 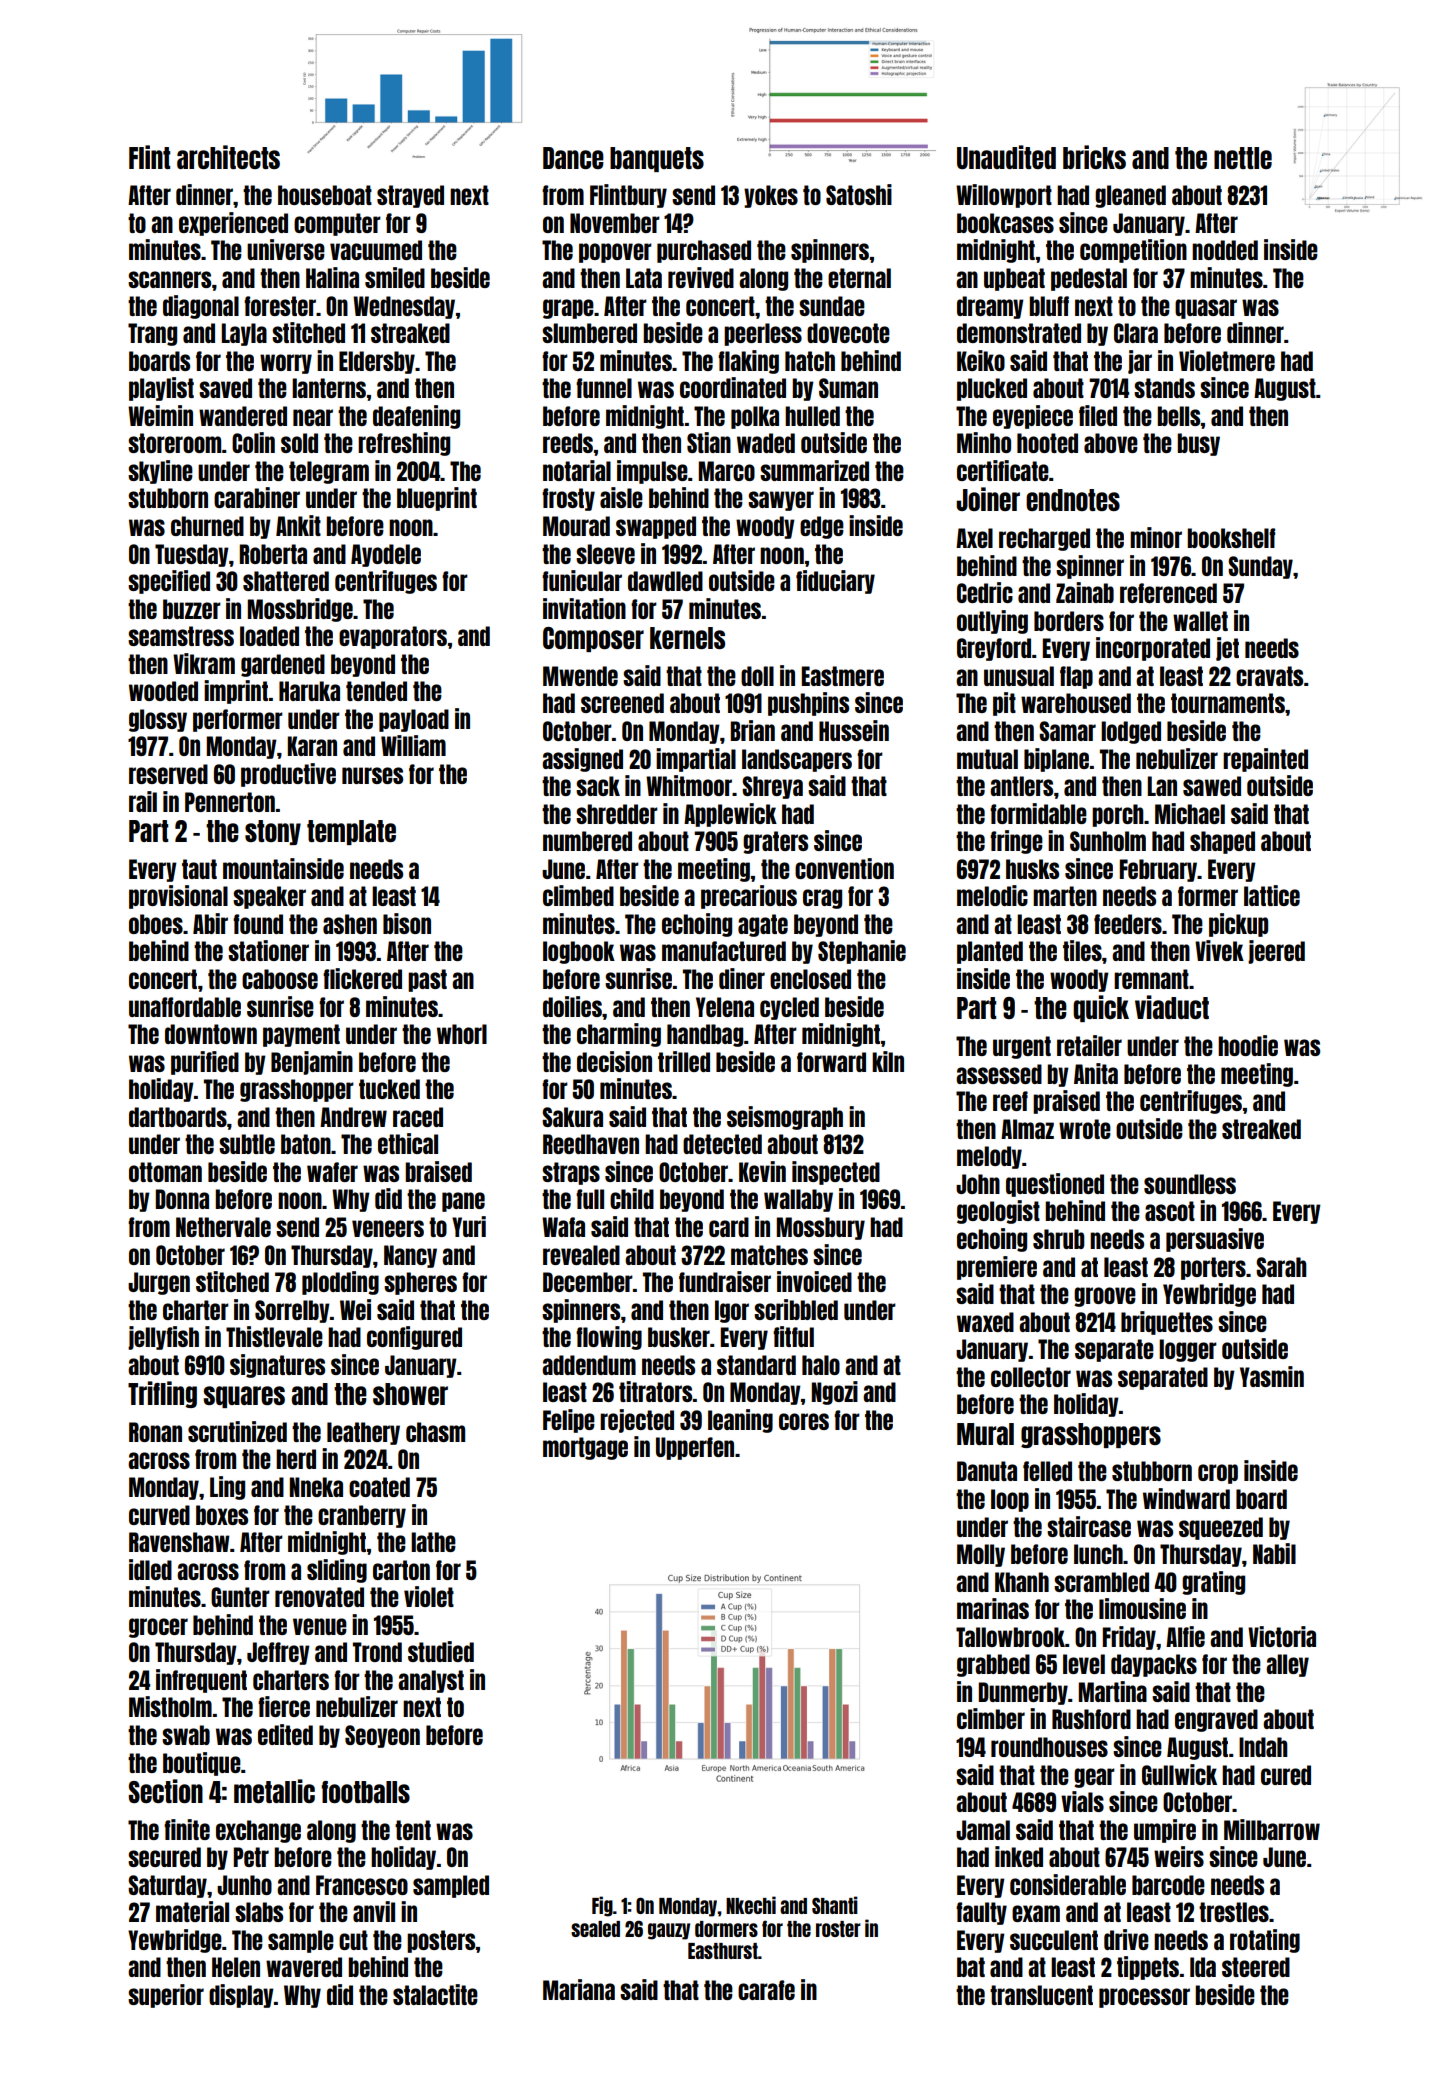 I want to click on tent, so click(x=413, y=1830).
